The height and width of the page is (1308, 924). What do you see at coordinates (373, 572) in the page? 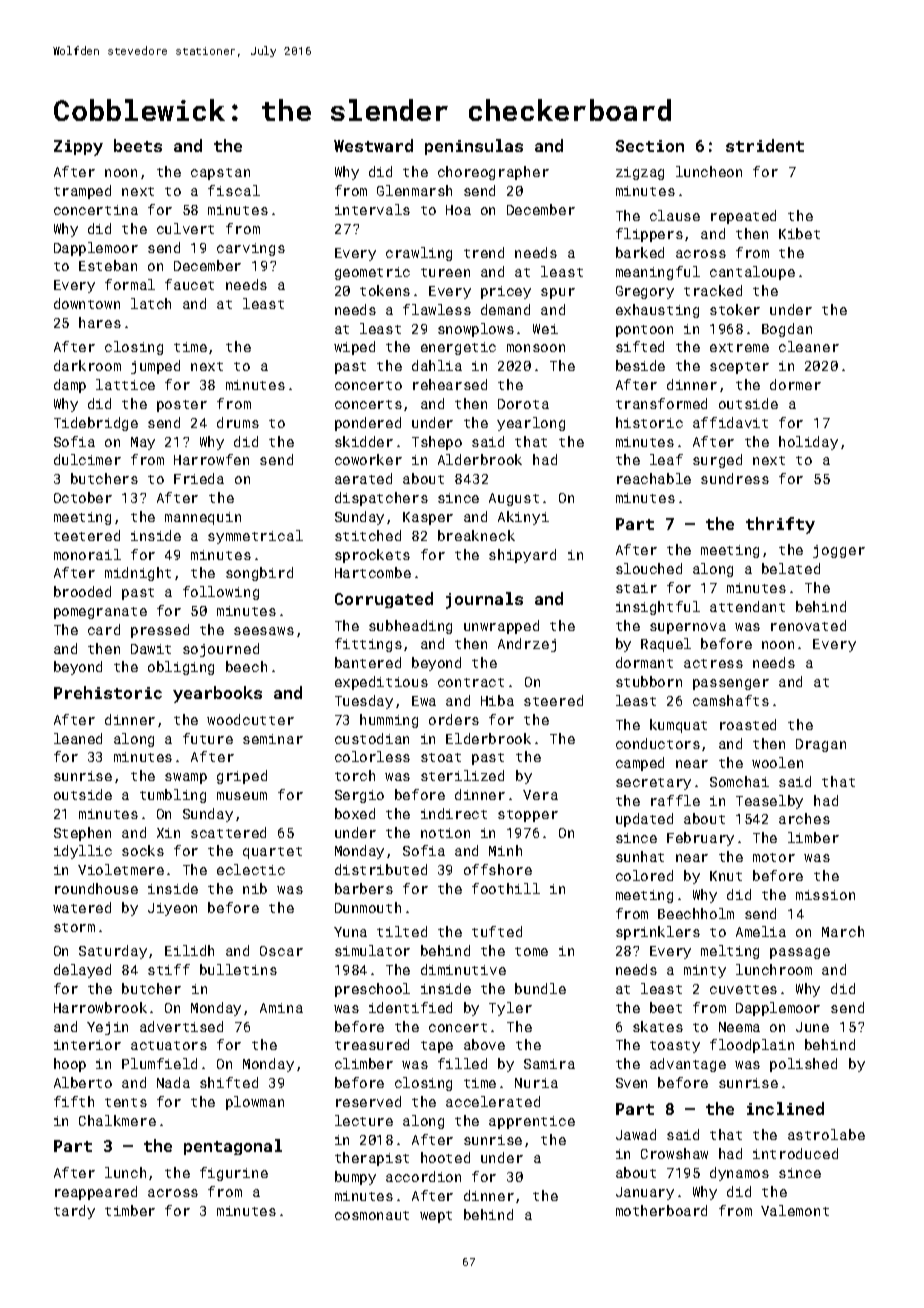
I see `Hartcombe` at bounding box center [373, 572].
